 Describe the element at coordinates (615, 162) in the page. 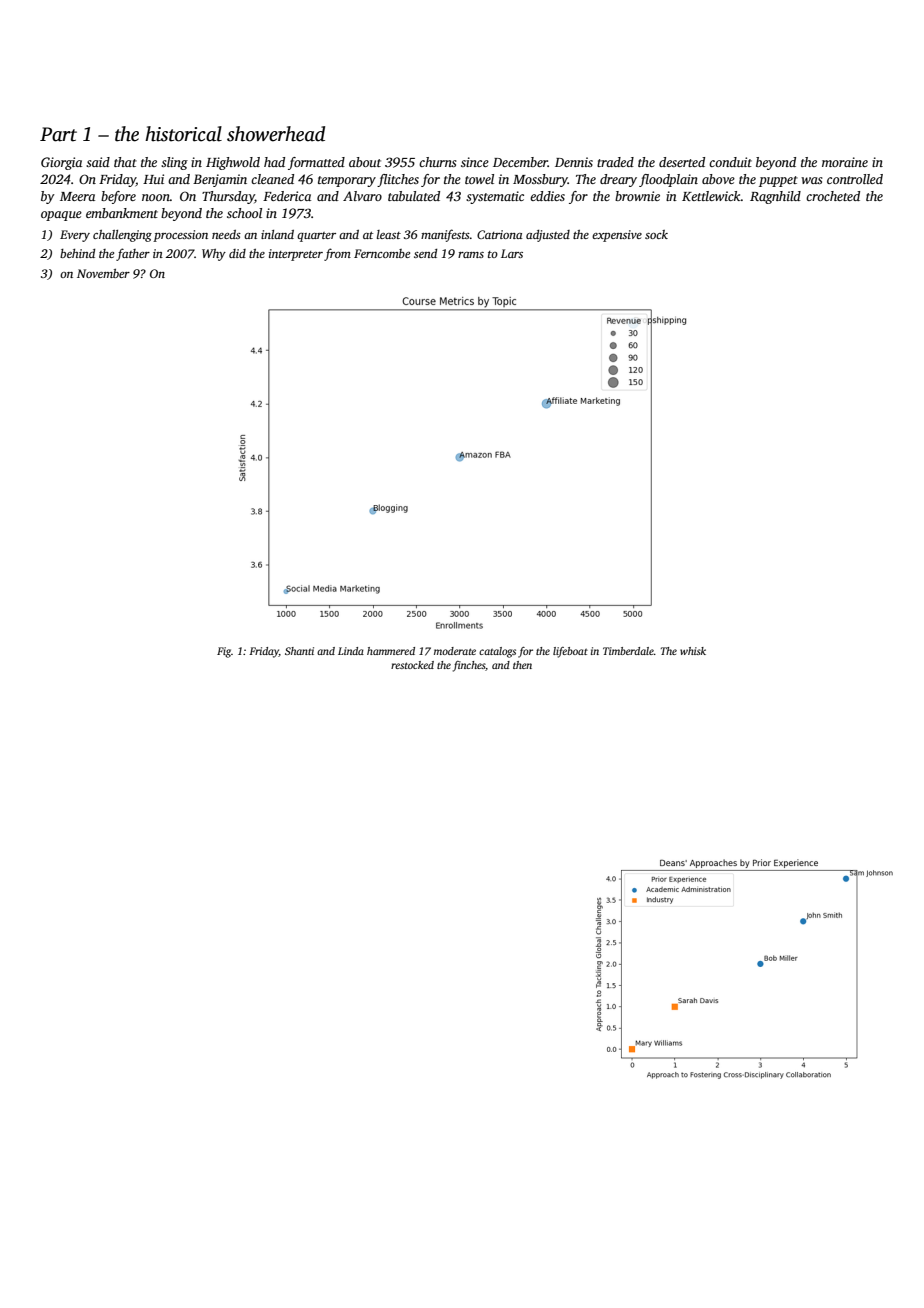

I see `traded` at that location.
